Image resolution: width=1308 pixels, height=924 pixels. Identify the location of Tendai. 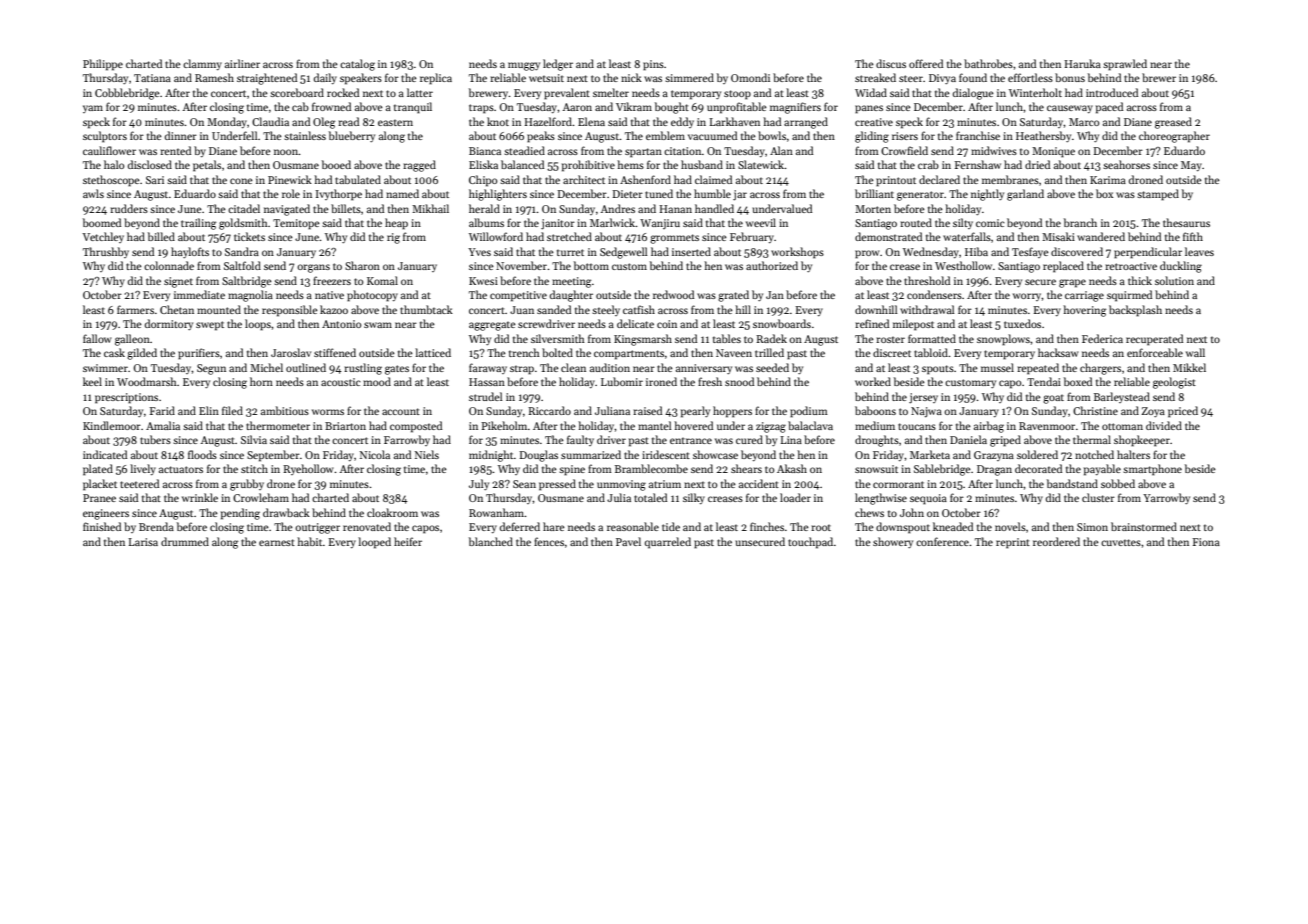
(1044, 381).
